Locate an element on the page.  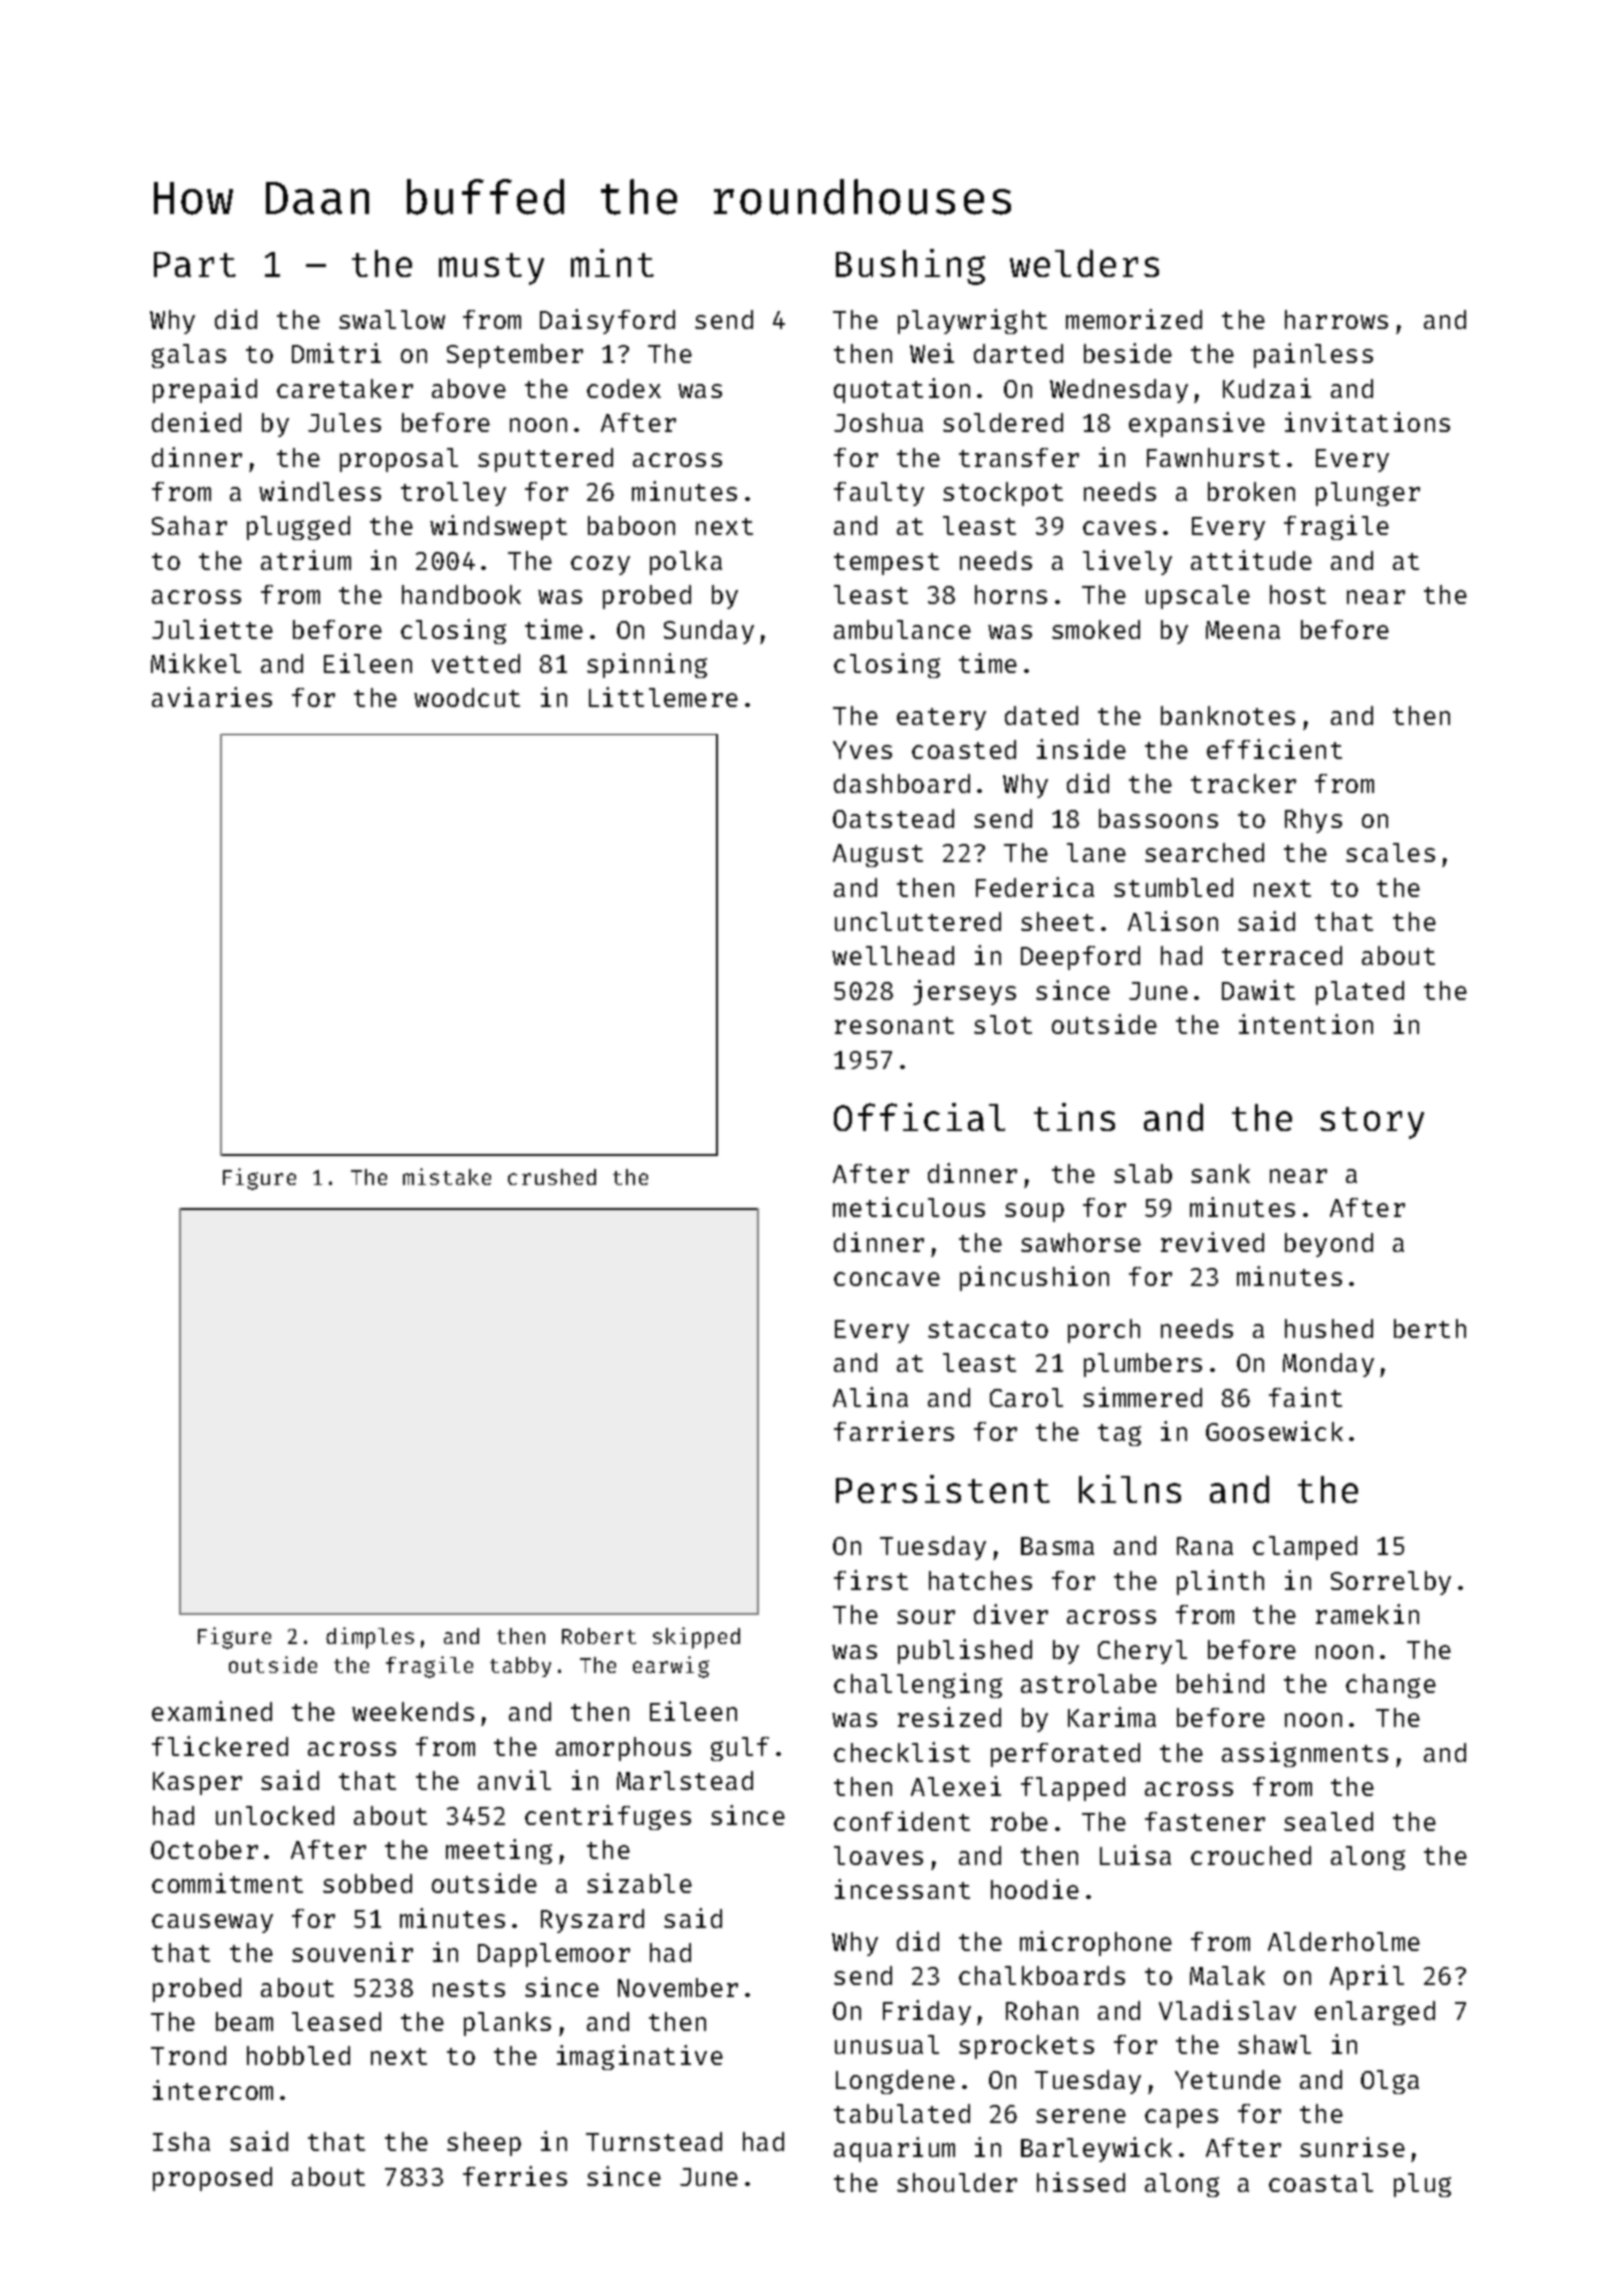
mint is located at coordinates (612, 263).
